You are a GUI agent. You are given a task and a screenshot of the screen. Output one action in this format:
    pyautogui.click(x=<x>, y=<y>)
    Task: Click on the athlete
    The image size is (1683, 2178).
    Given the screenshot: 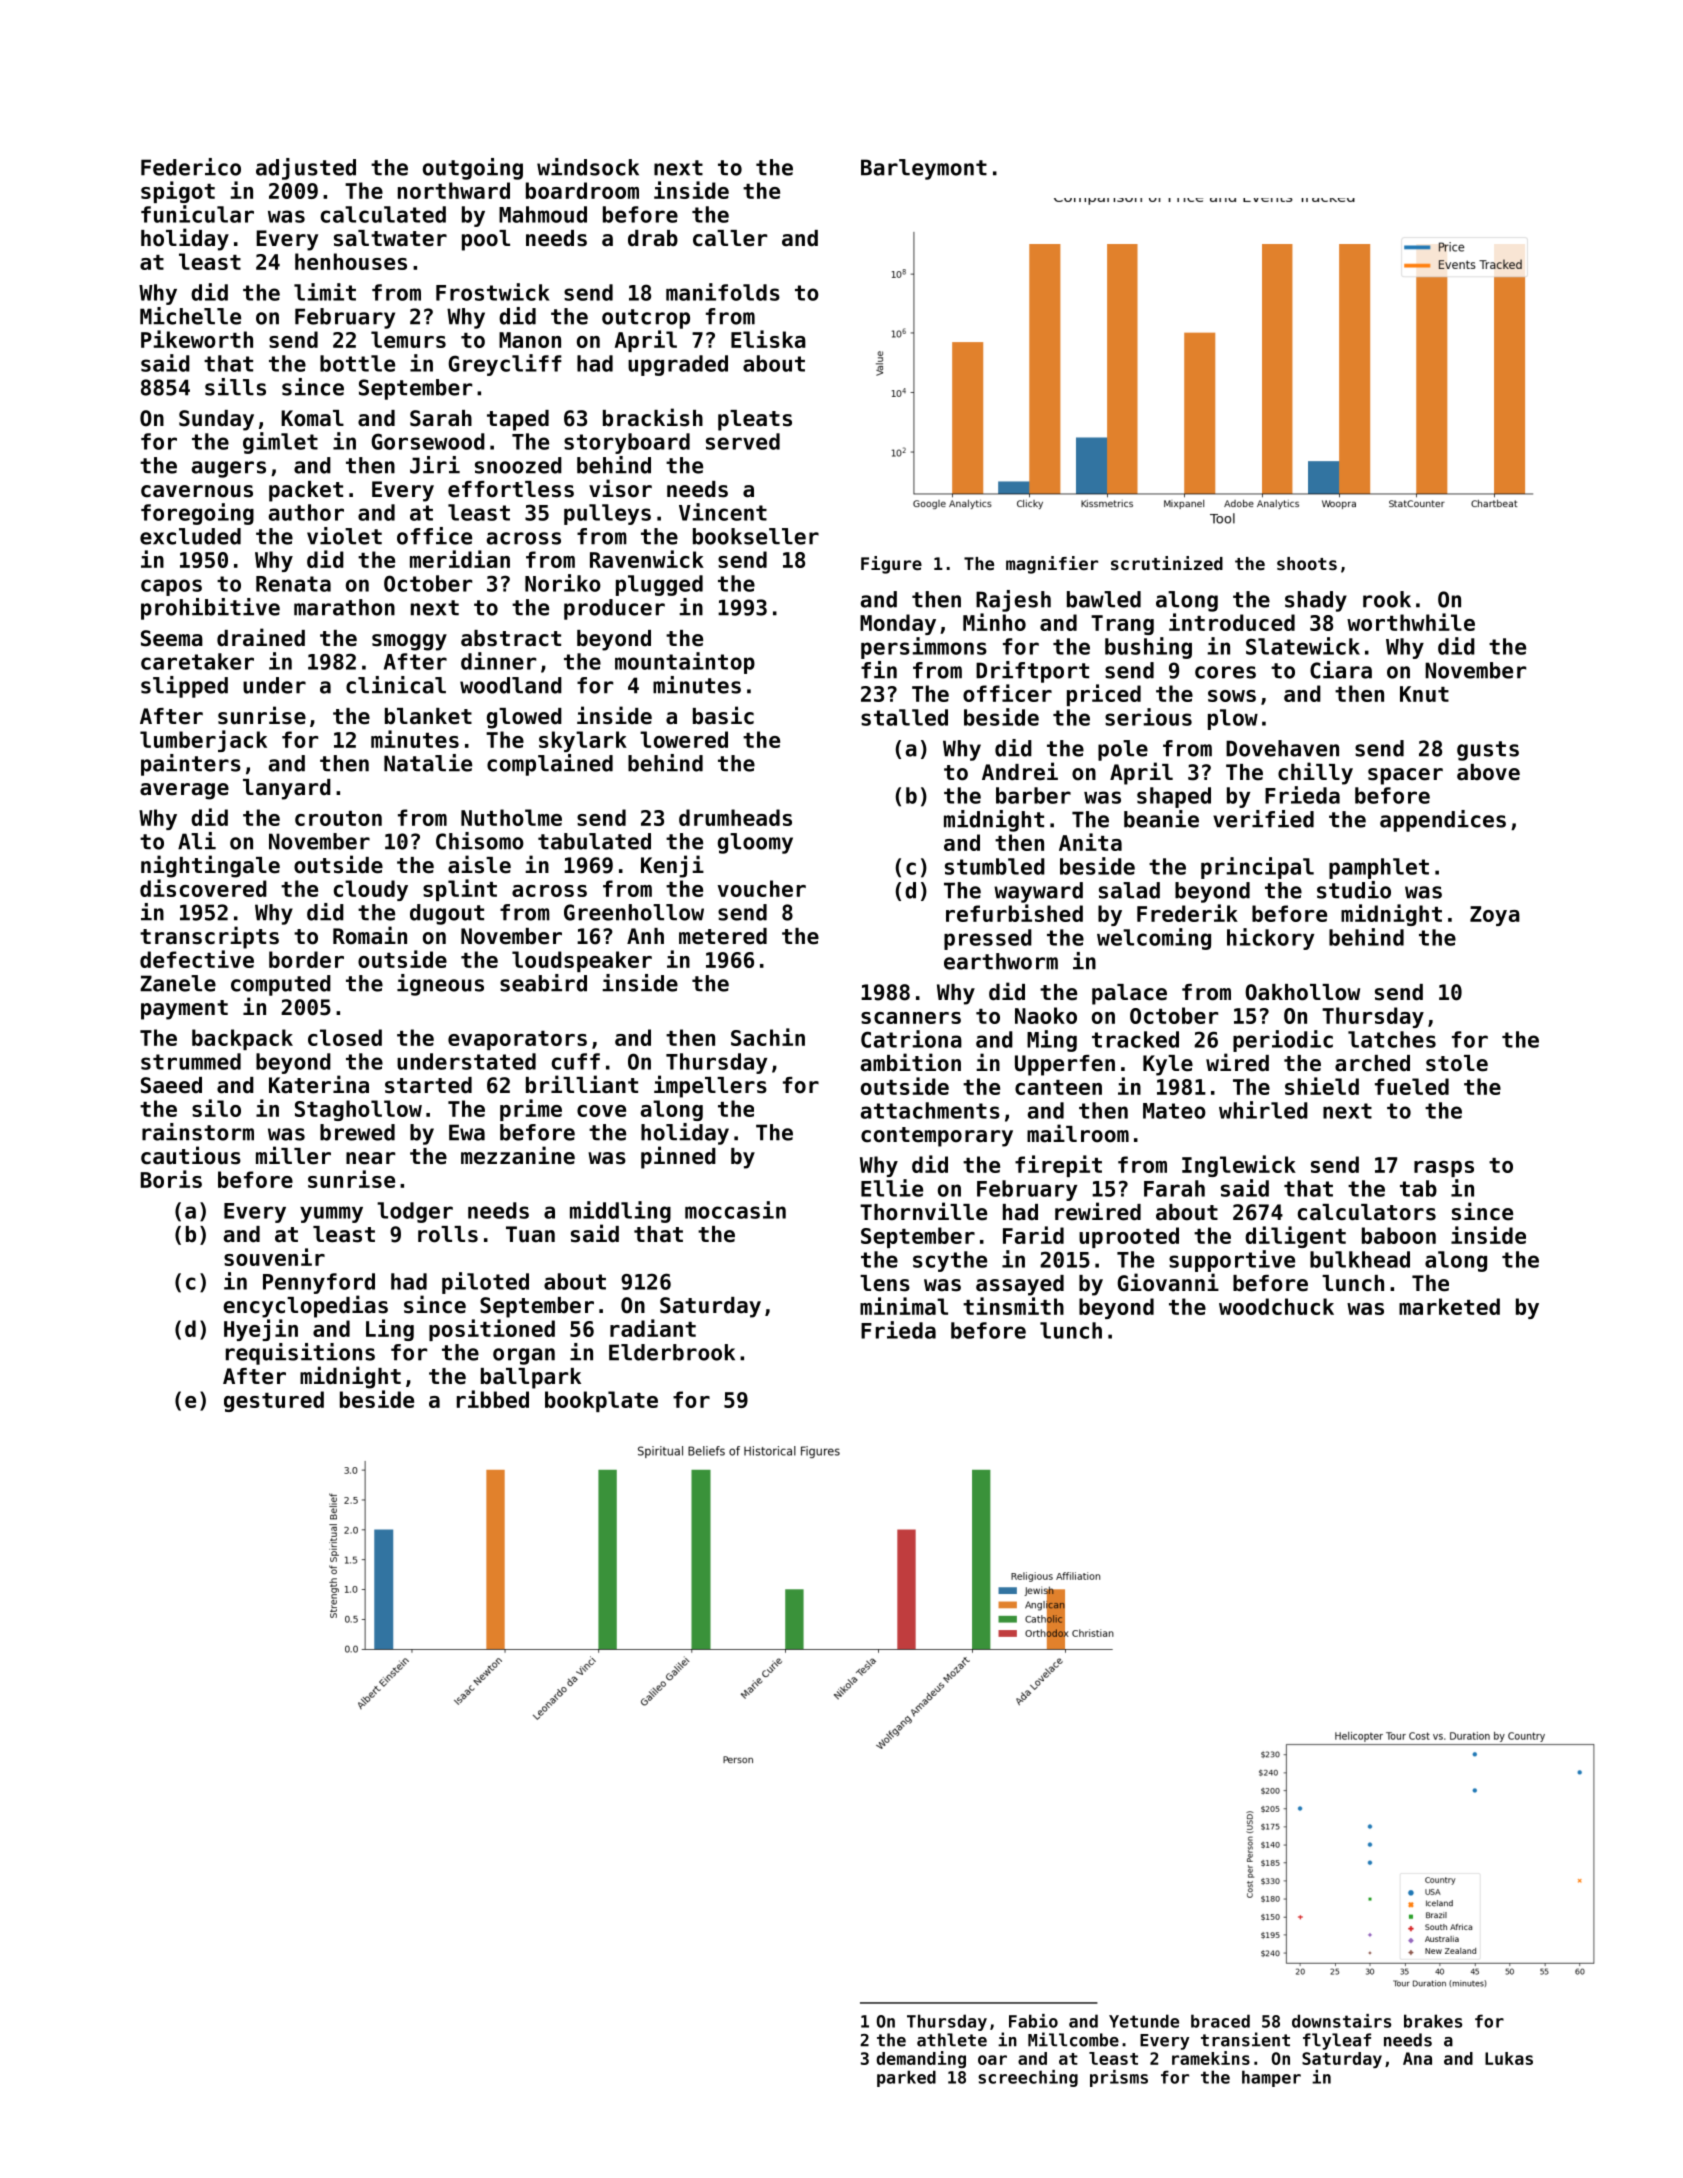 What is the action you would take?
    pyautogui.click(x=952, y=2040)
